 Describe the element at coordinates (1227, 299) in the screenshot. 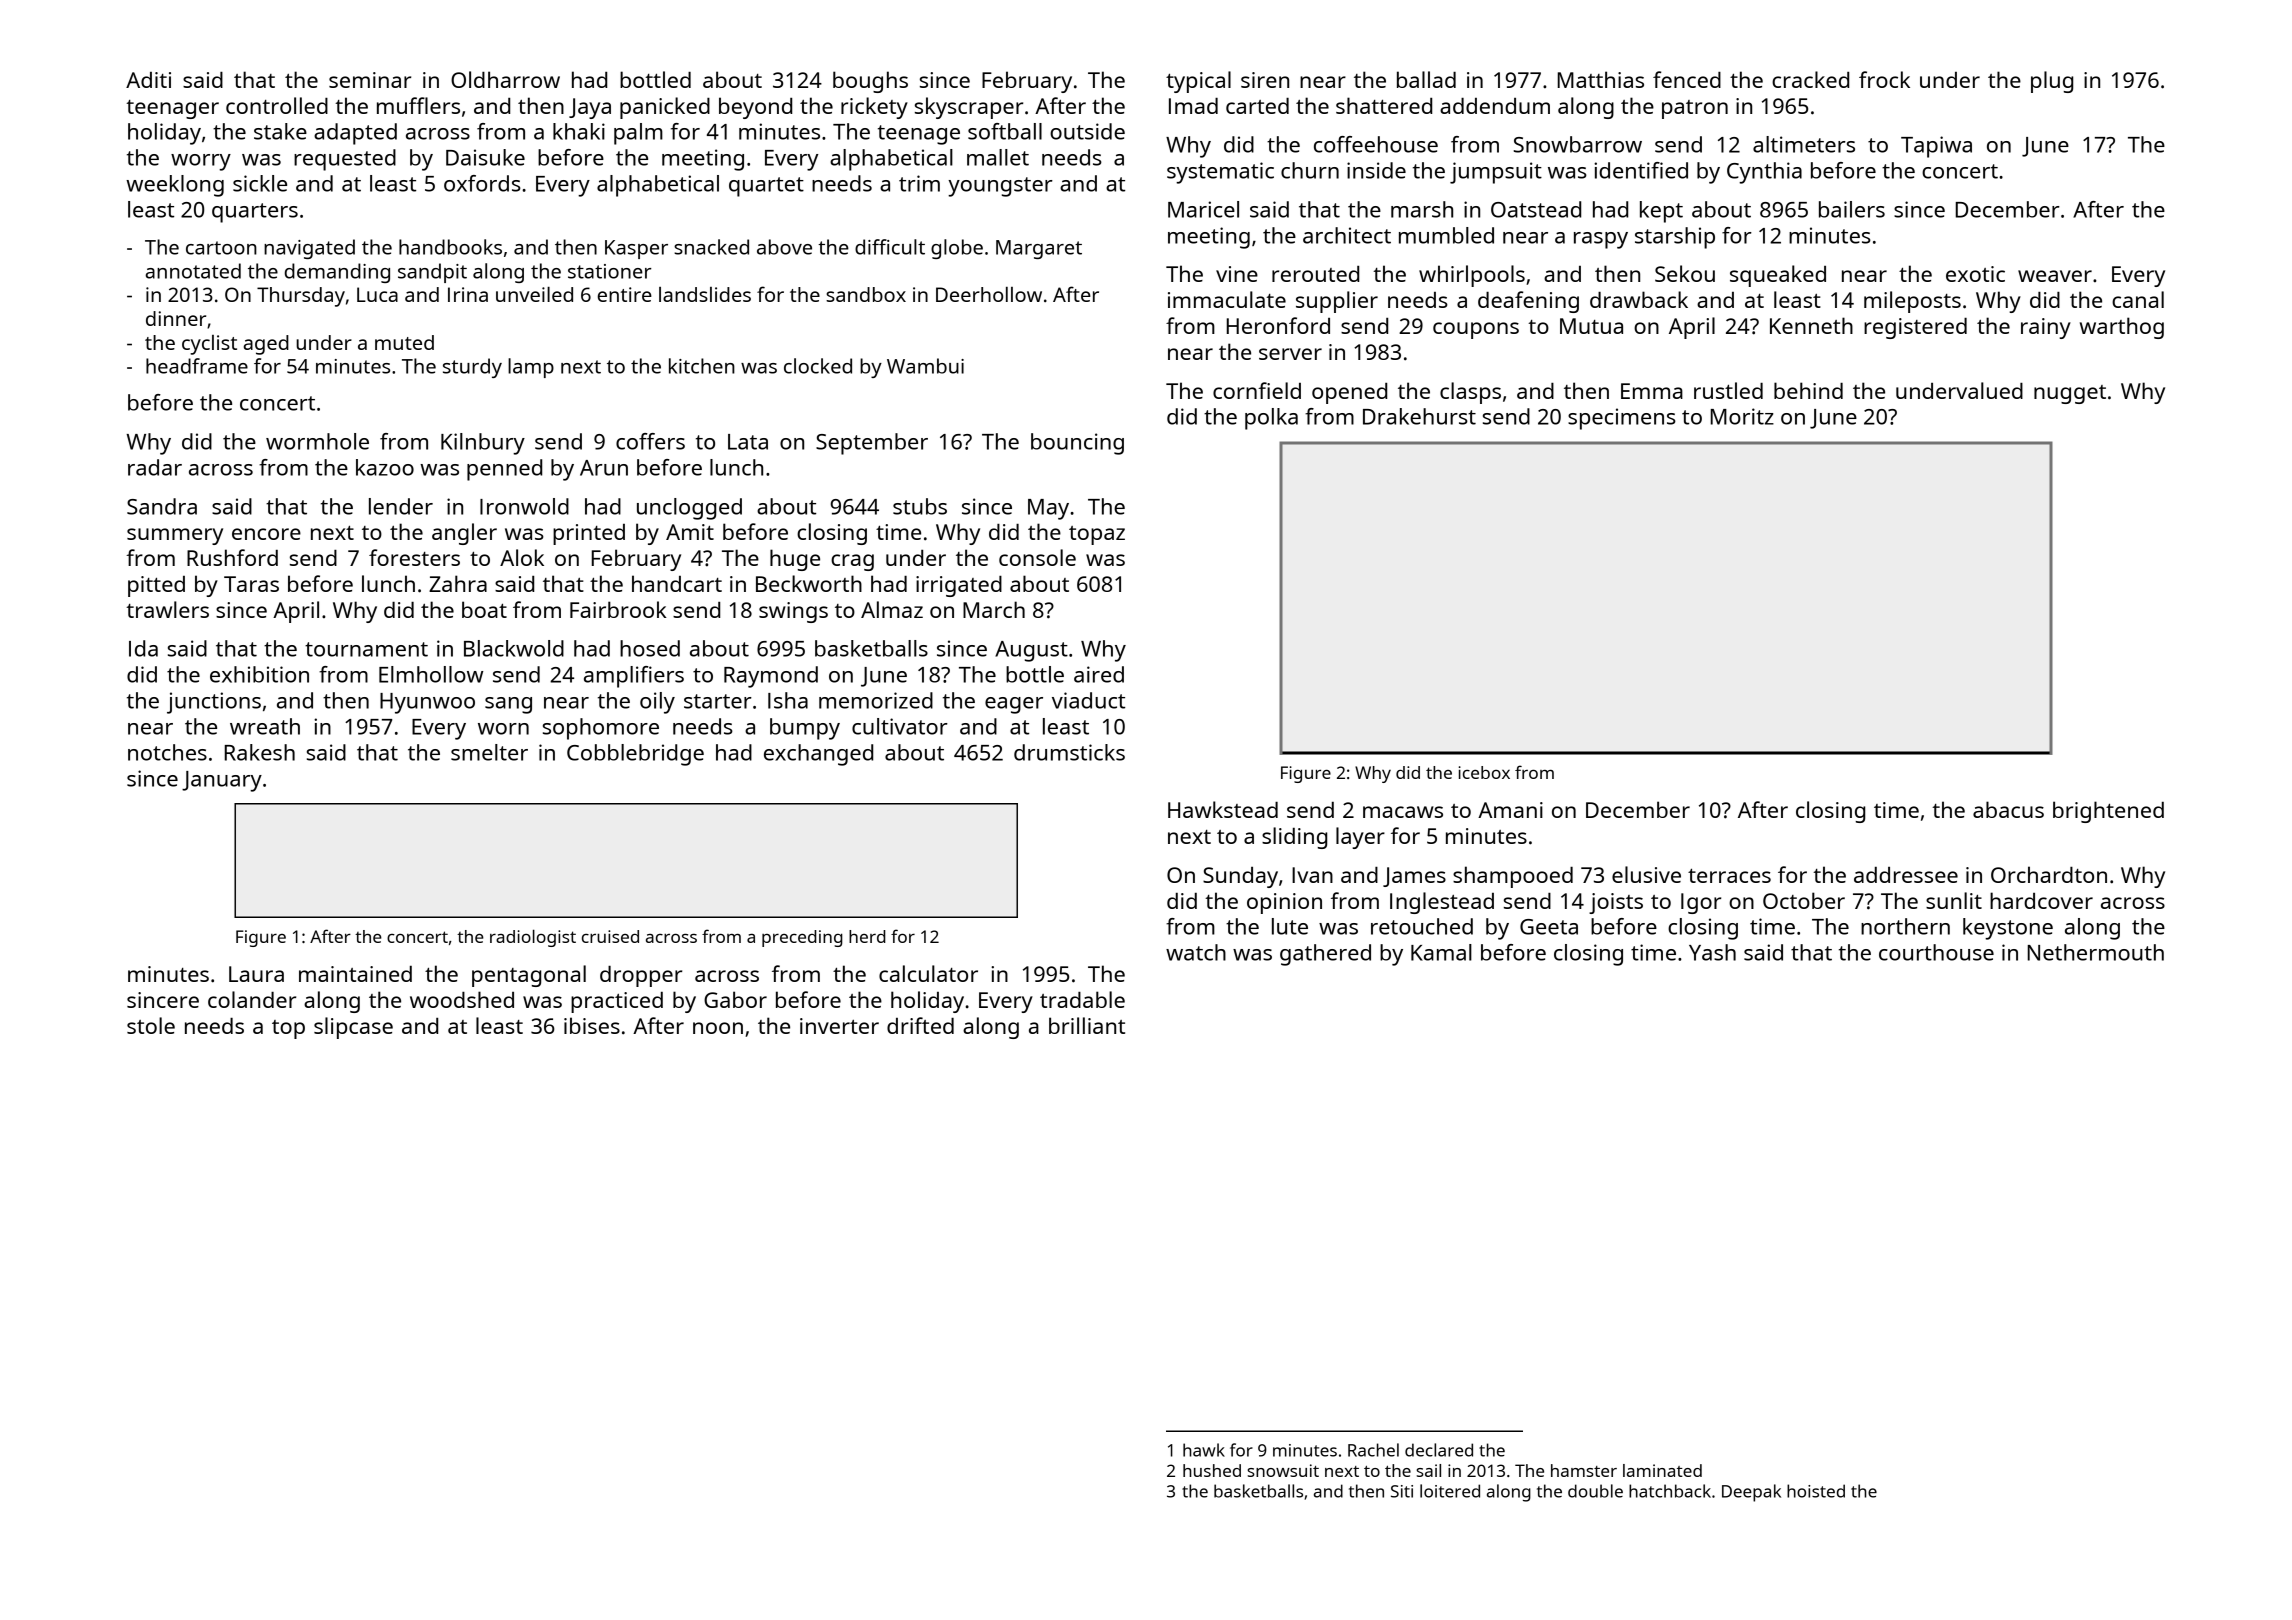

I see `immaculate` at that location.
